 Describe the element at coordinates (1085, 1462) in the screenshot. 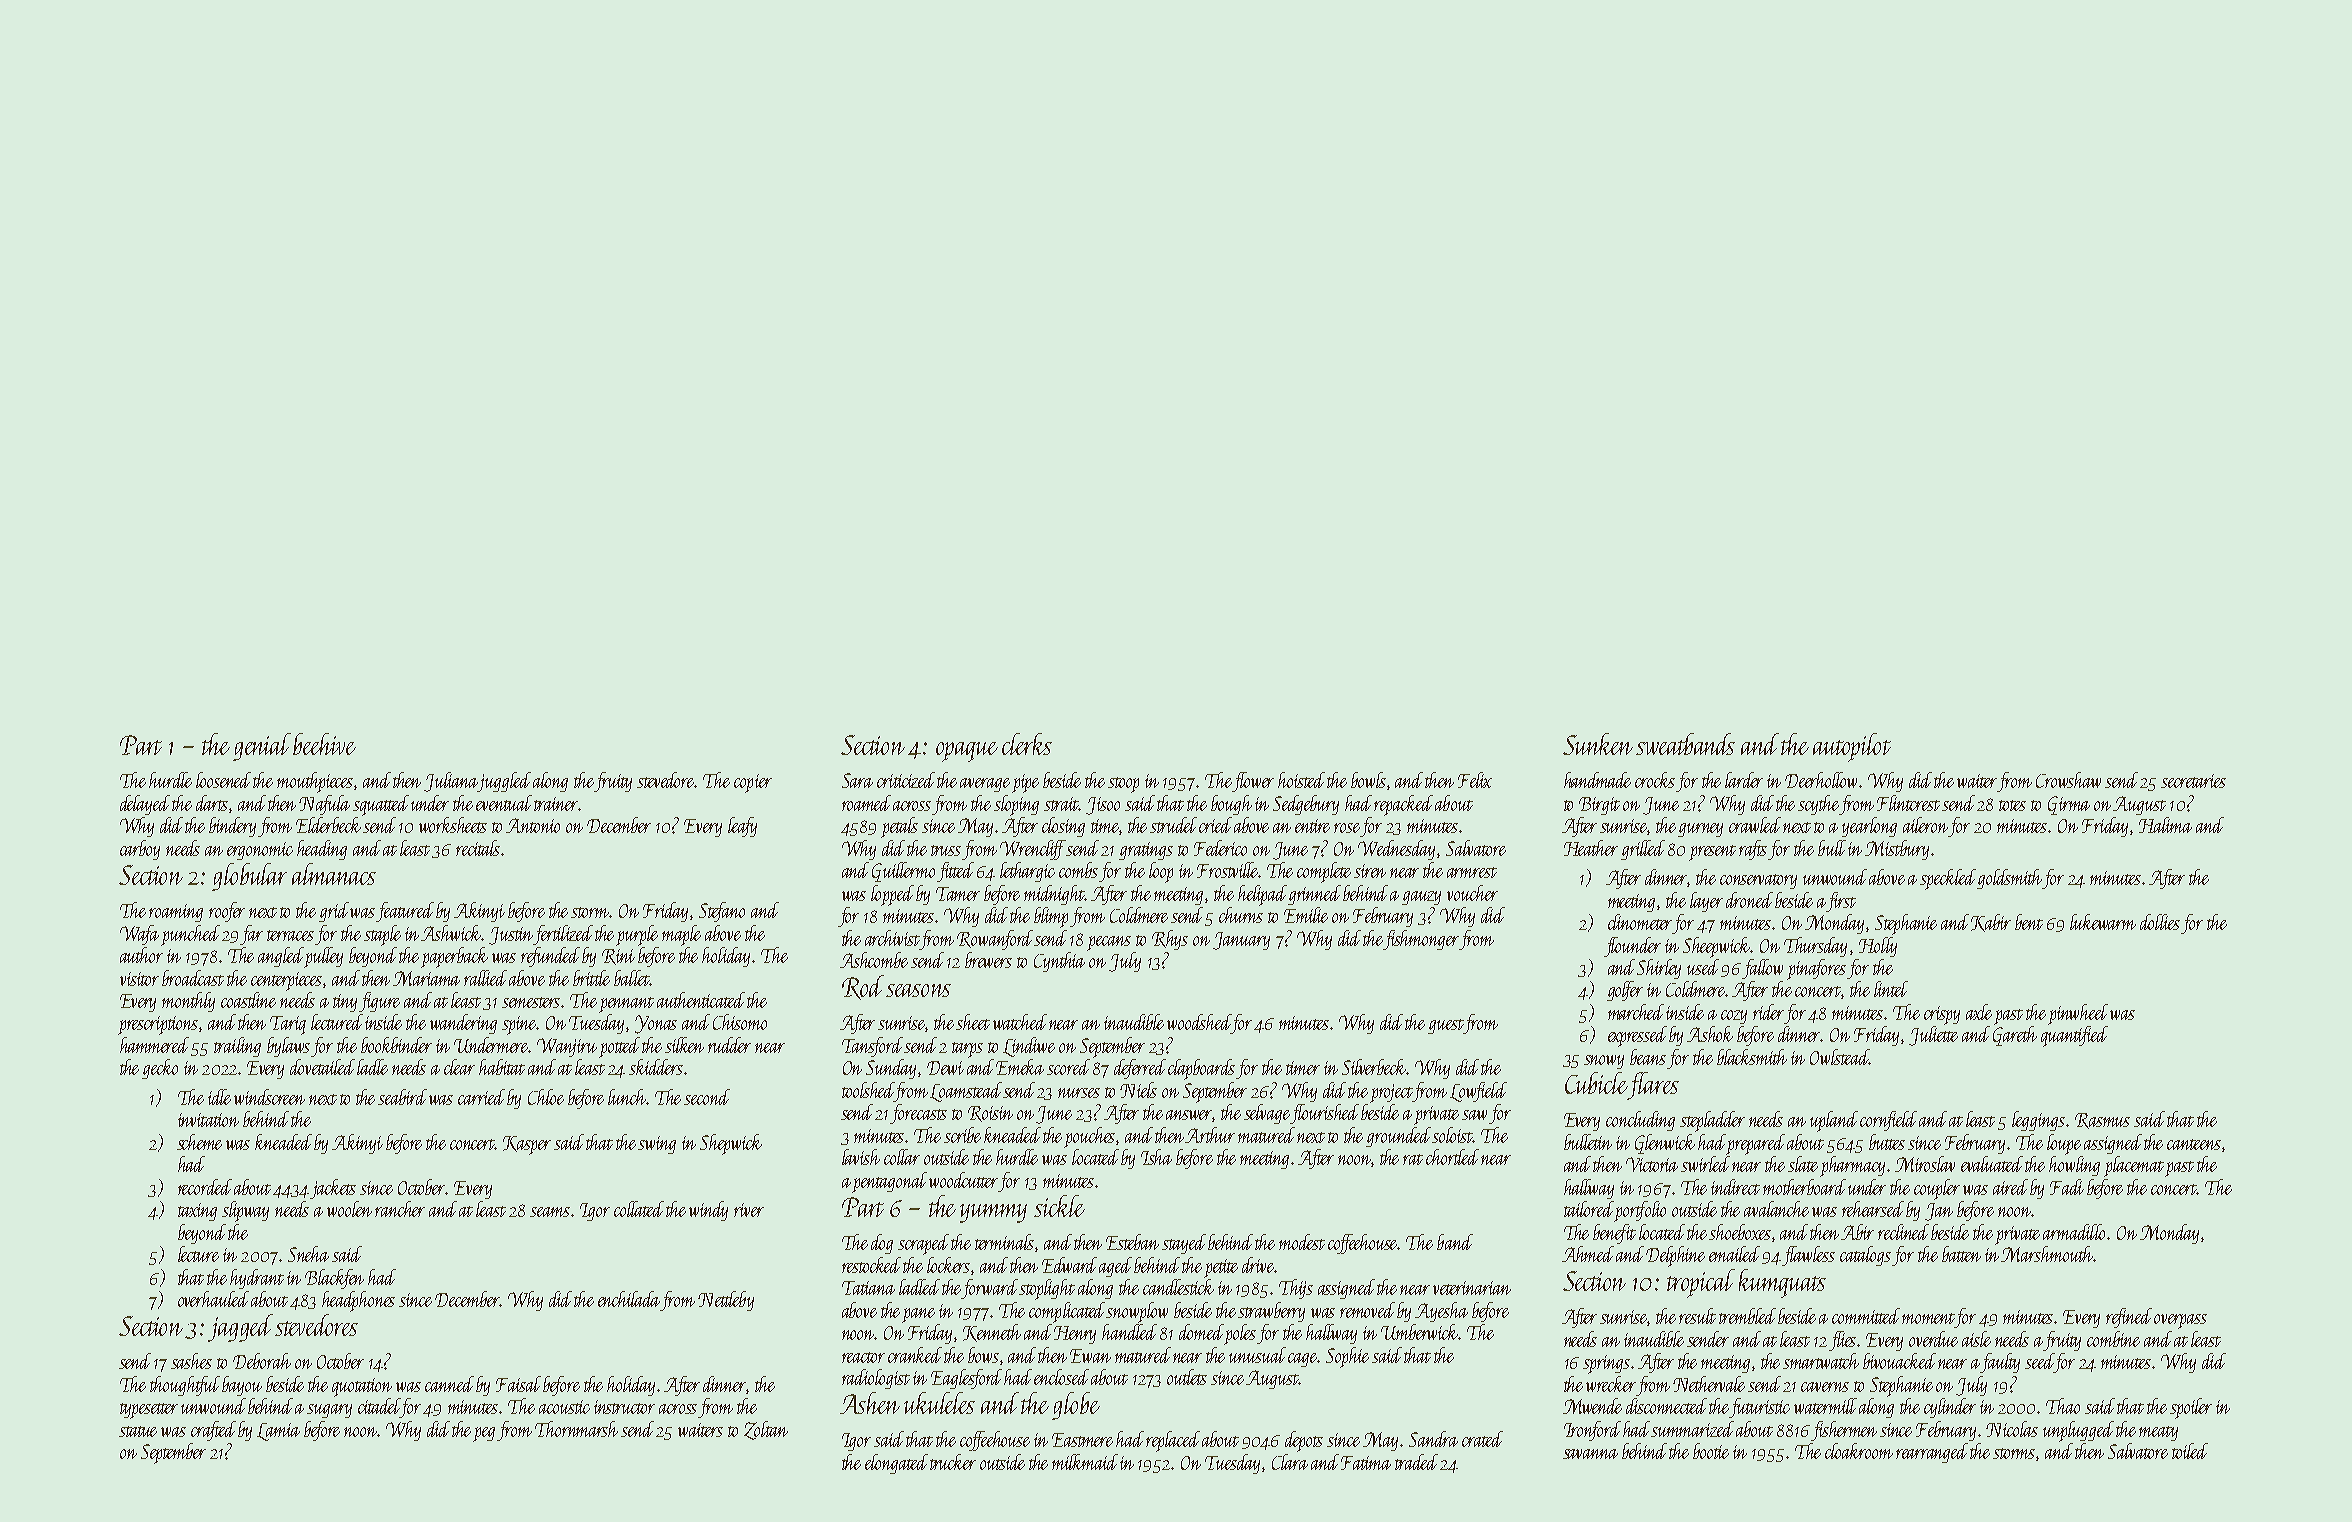

I see `milkmaid` at that location.
